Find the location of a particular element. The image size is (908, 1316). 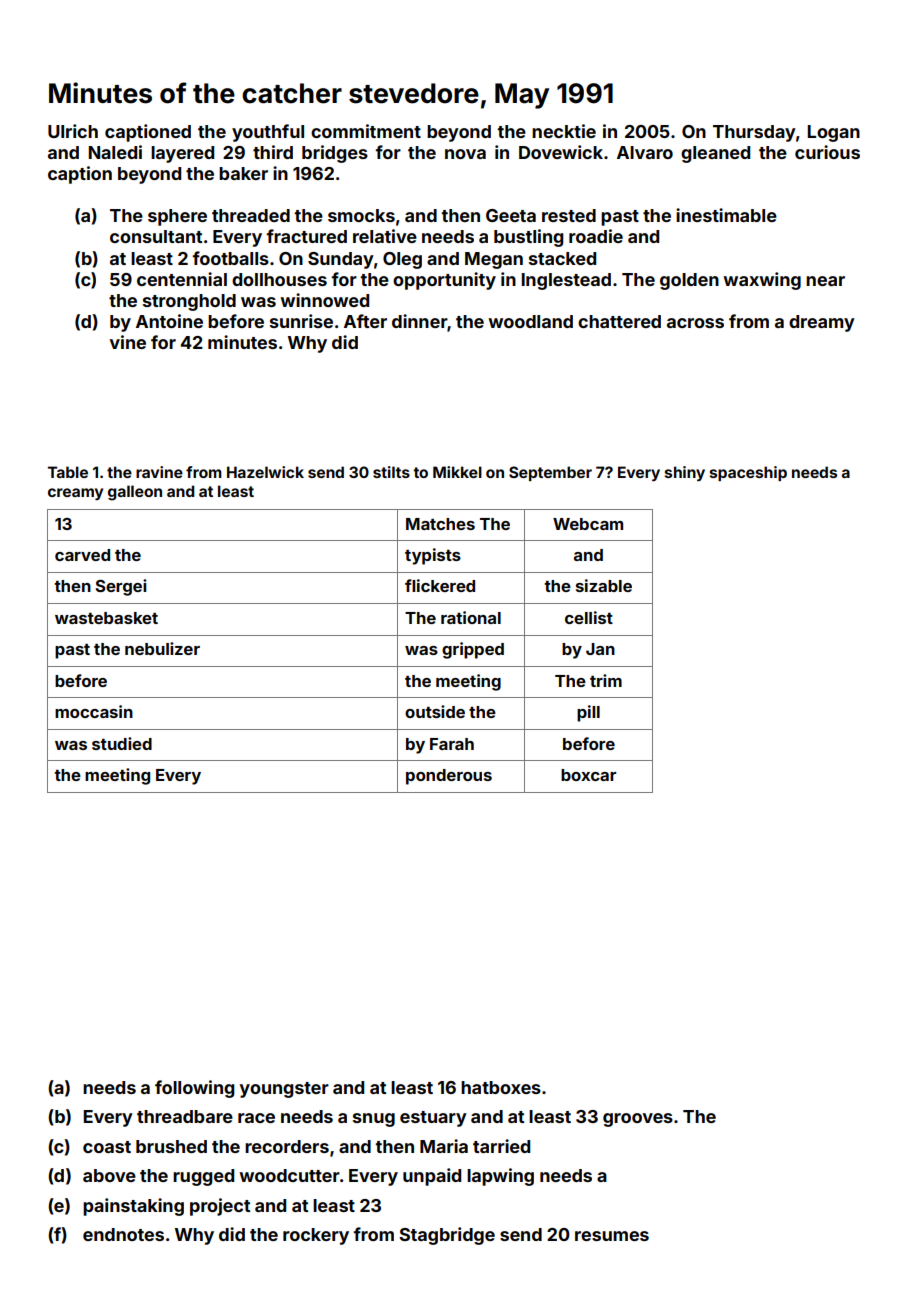

boxcar is located at coordinates (588, 775).
